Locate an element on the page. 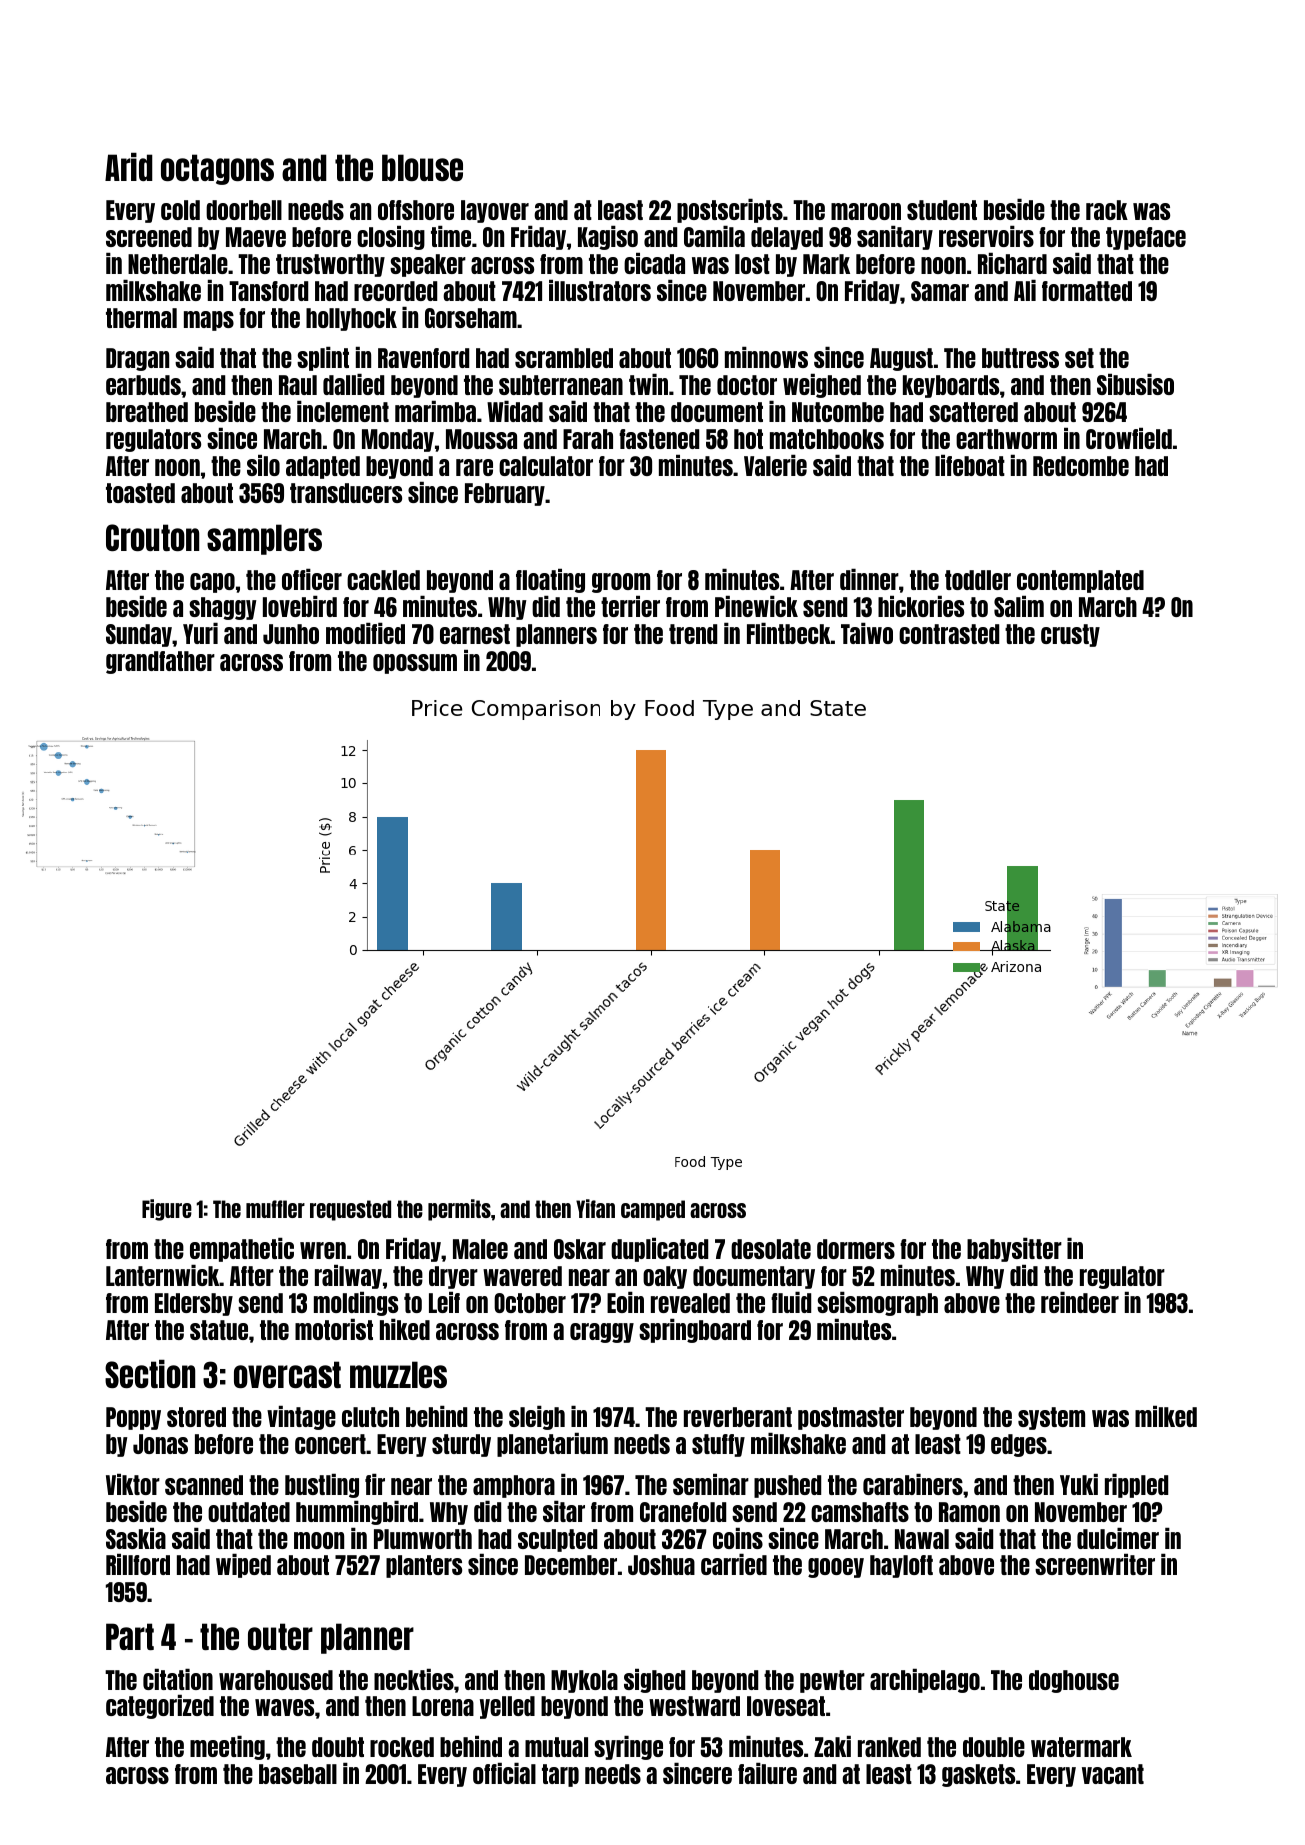  Samar is located at coordinates (940, 291).
